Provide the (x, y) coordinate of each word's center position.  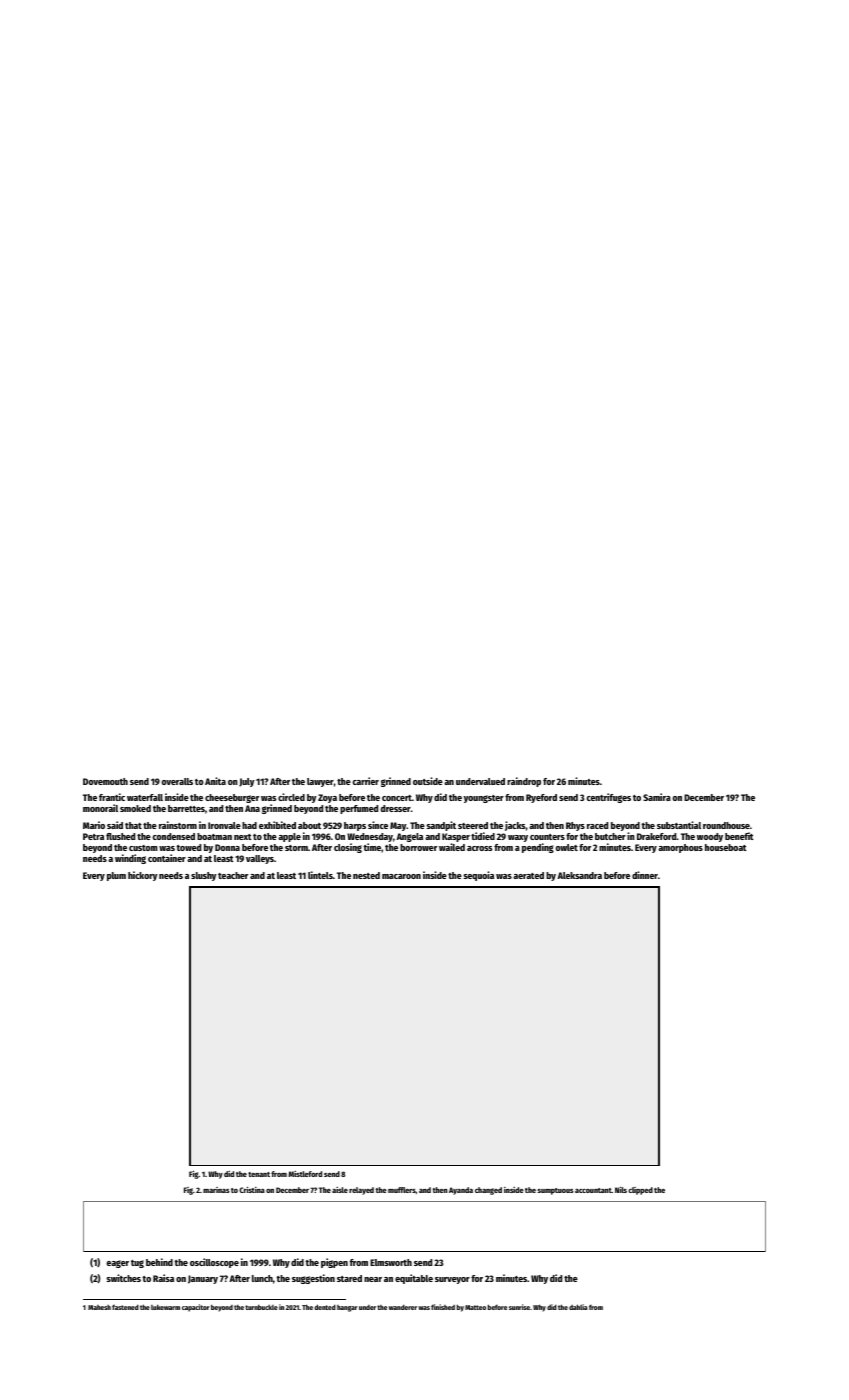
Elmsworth (391, 1262)
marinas (216, 1190)
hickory (142, 876)
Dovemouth (105, 781)
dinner (645, 875)
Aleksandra (579, 875)
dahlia (578, 1307)
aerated (528, 875)
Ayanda (461, 1191)
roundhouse (726, 825)
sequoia (478, 876)
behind (159, 1262)
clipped (641, 1191)
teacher (233, 875)
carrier (365, 781)
